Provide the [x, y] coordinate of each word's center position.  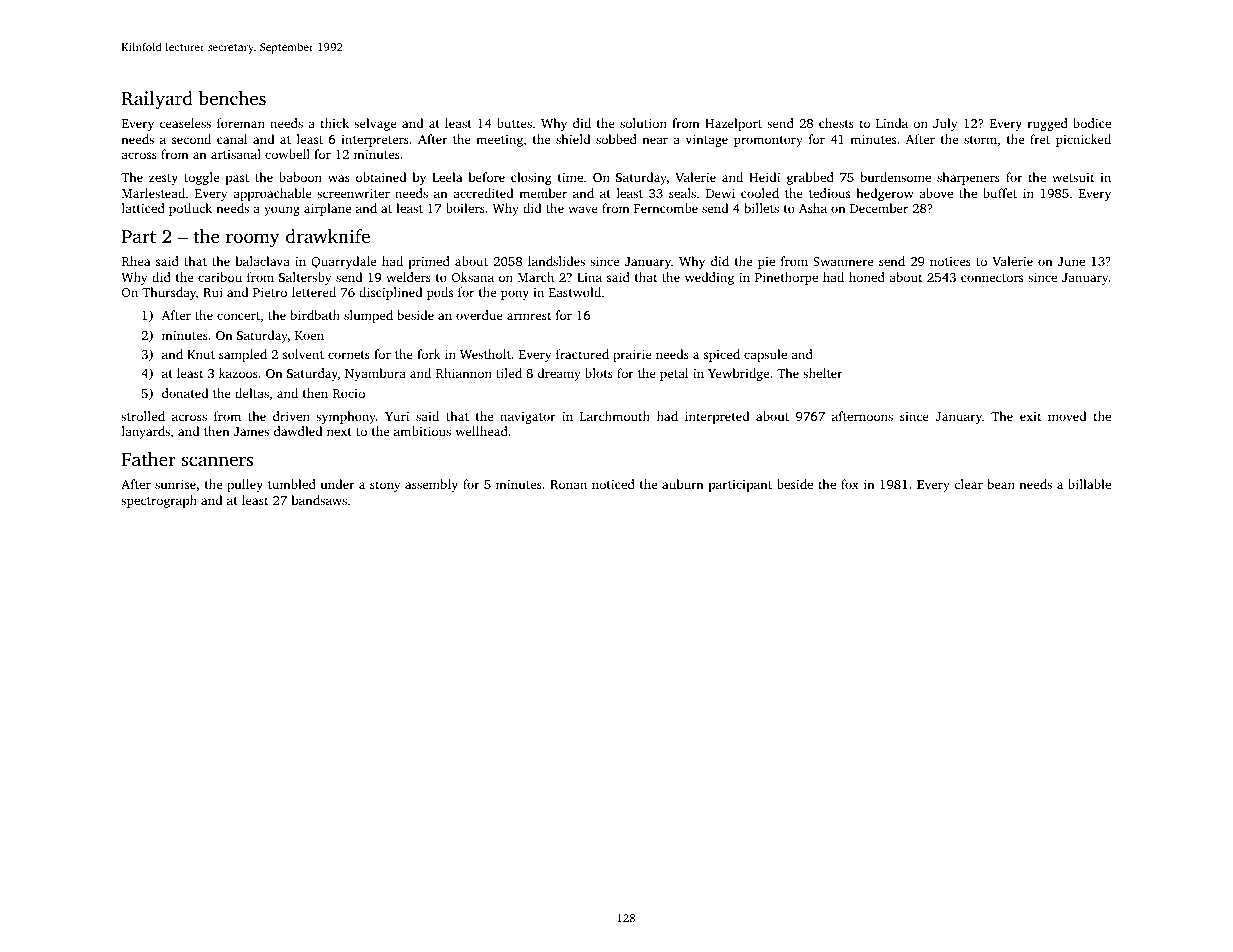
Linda [892, 123]
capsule [765, 355]
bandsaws [319, 500]
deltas [252, 393]
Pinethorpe [786, 278]
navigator [528, 418]
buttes [514, 123]
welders [408, 277]
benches [232, 98]
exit [1030, 416]
